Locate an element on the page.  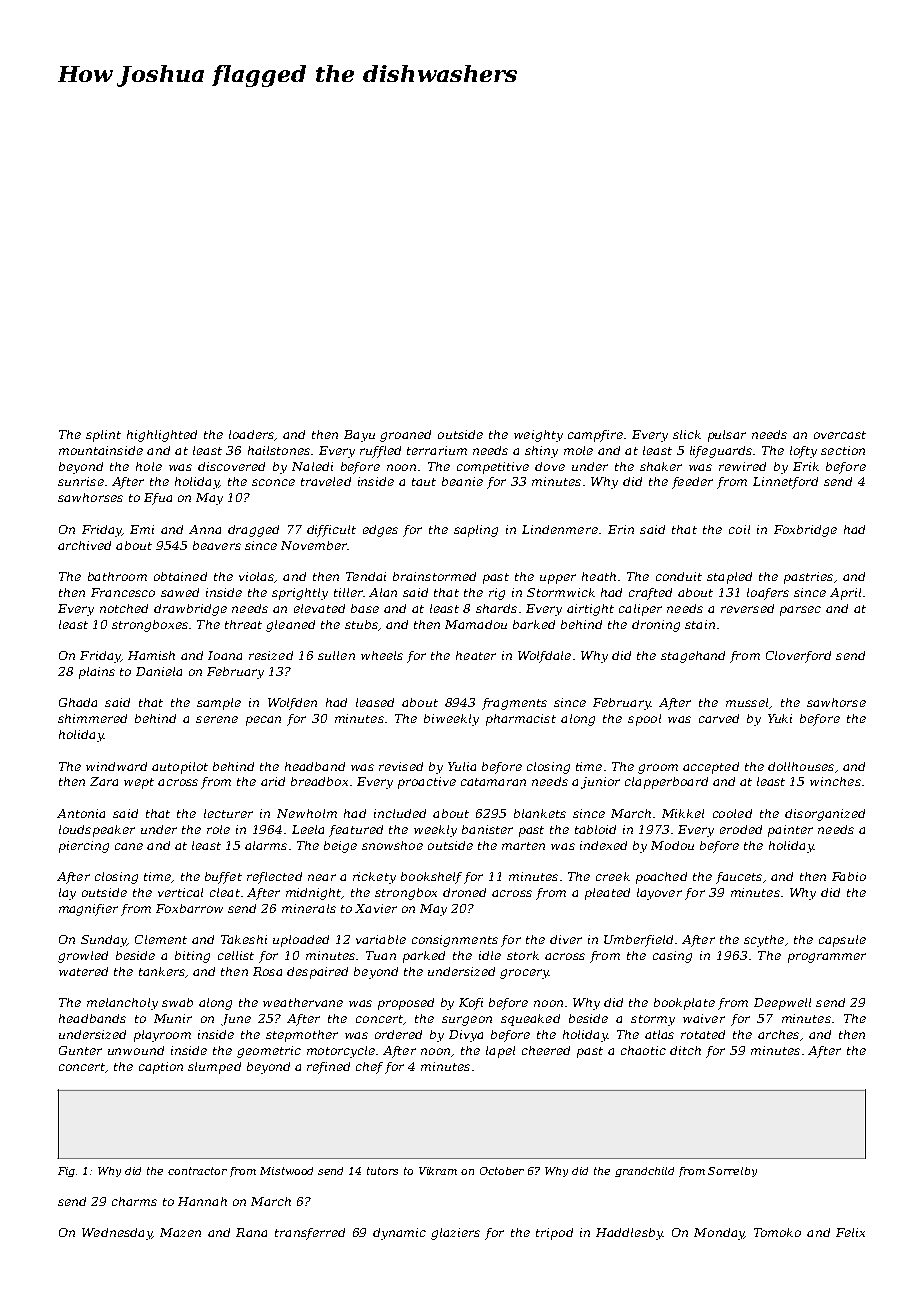
autopilot is located at coordinates (180, 768).
